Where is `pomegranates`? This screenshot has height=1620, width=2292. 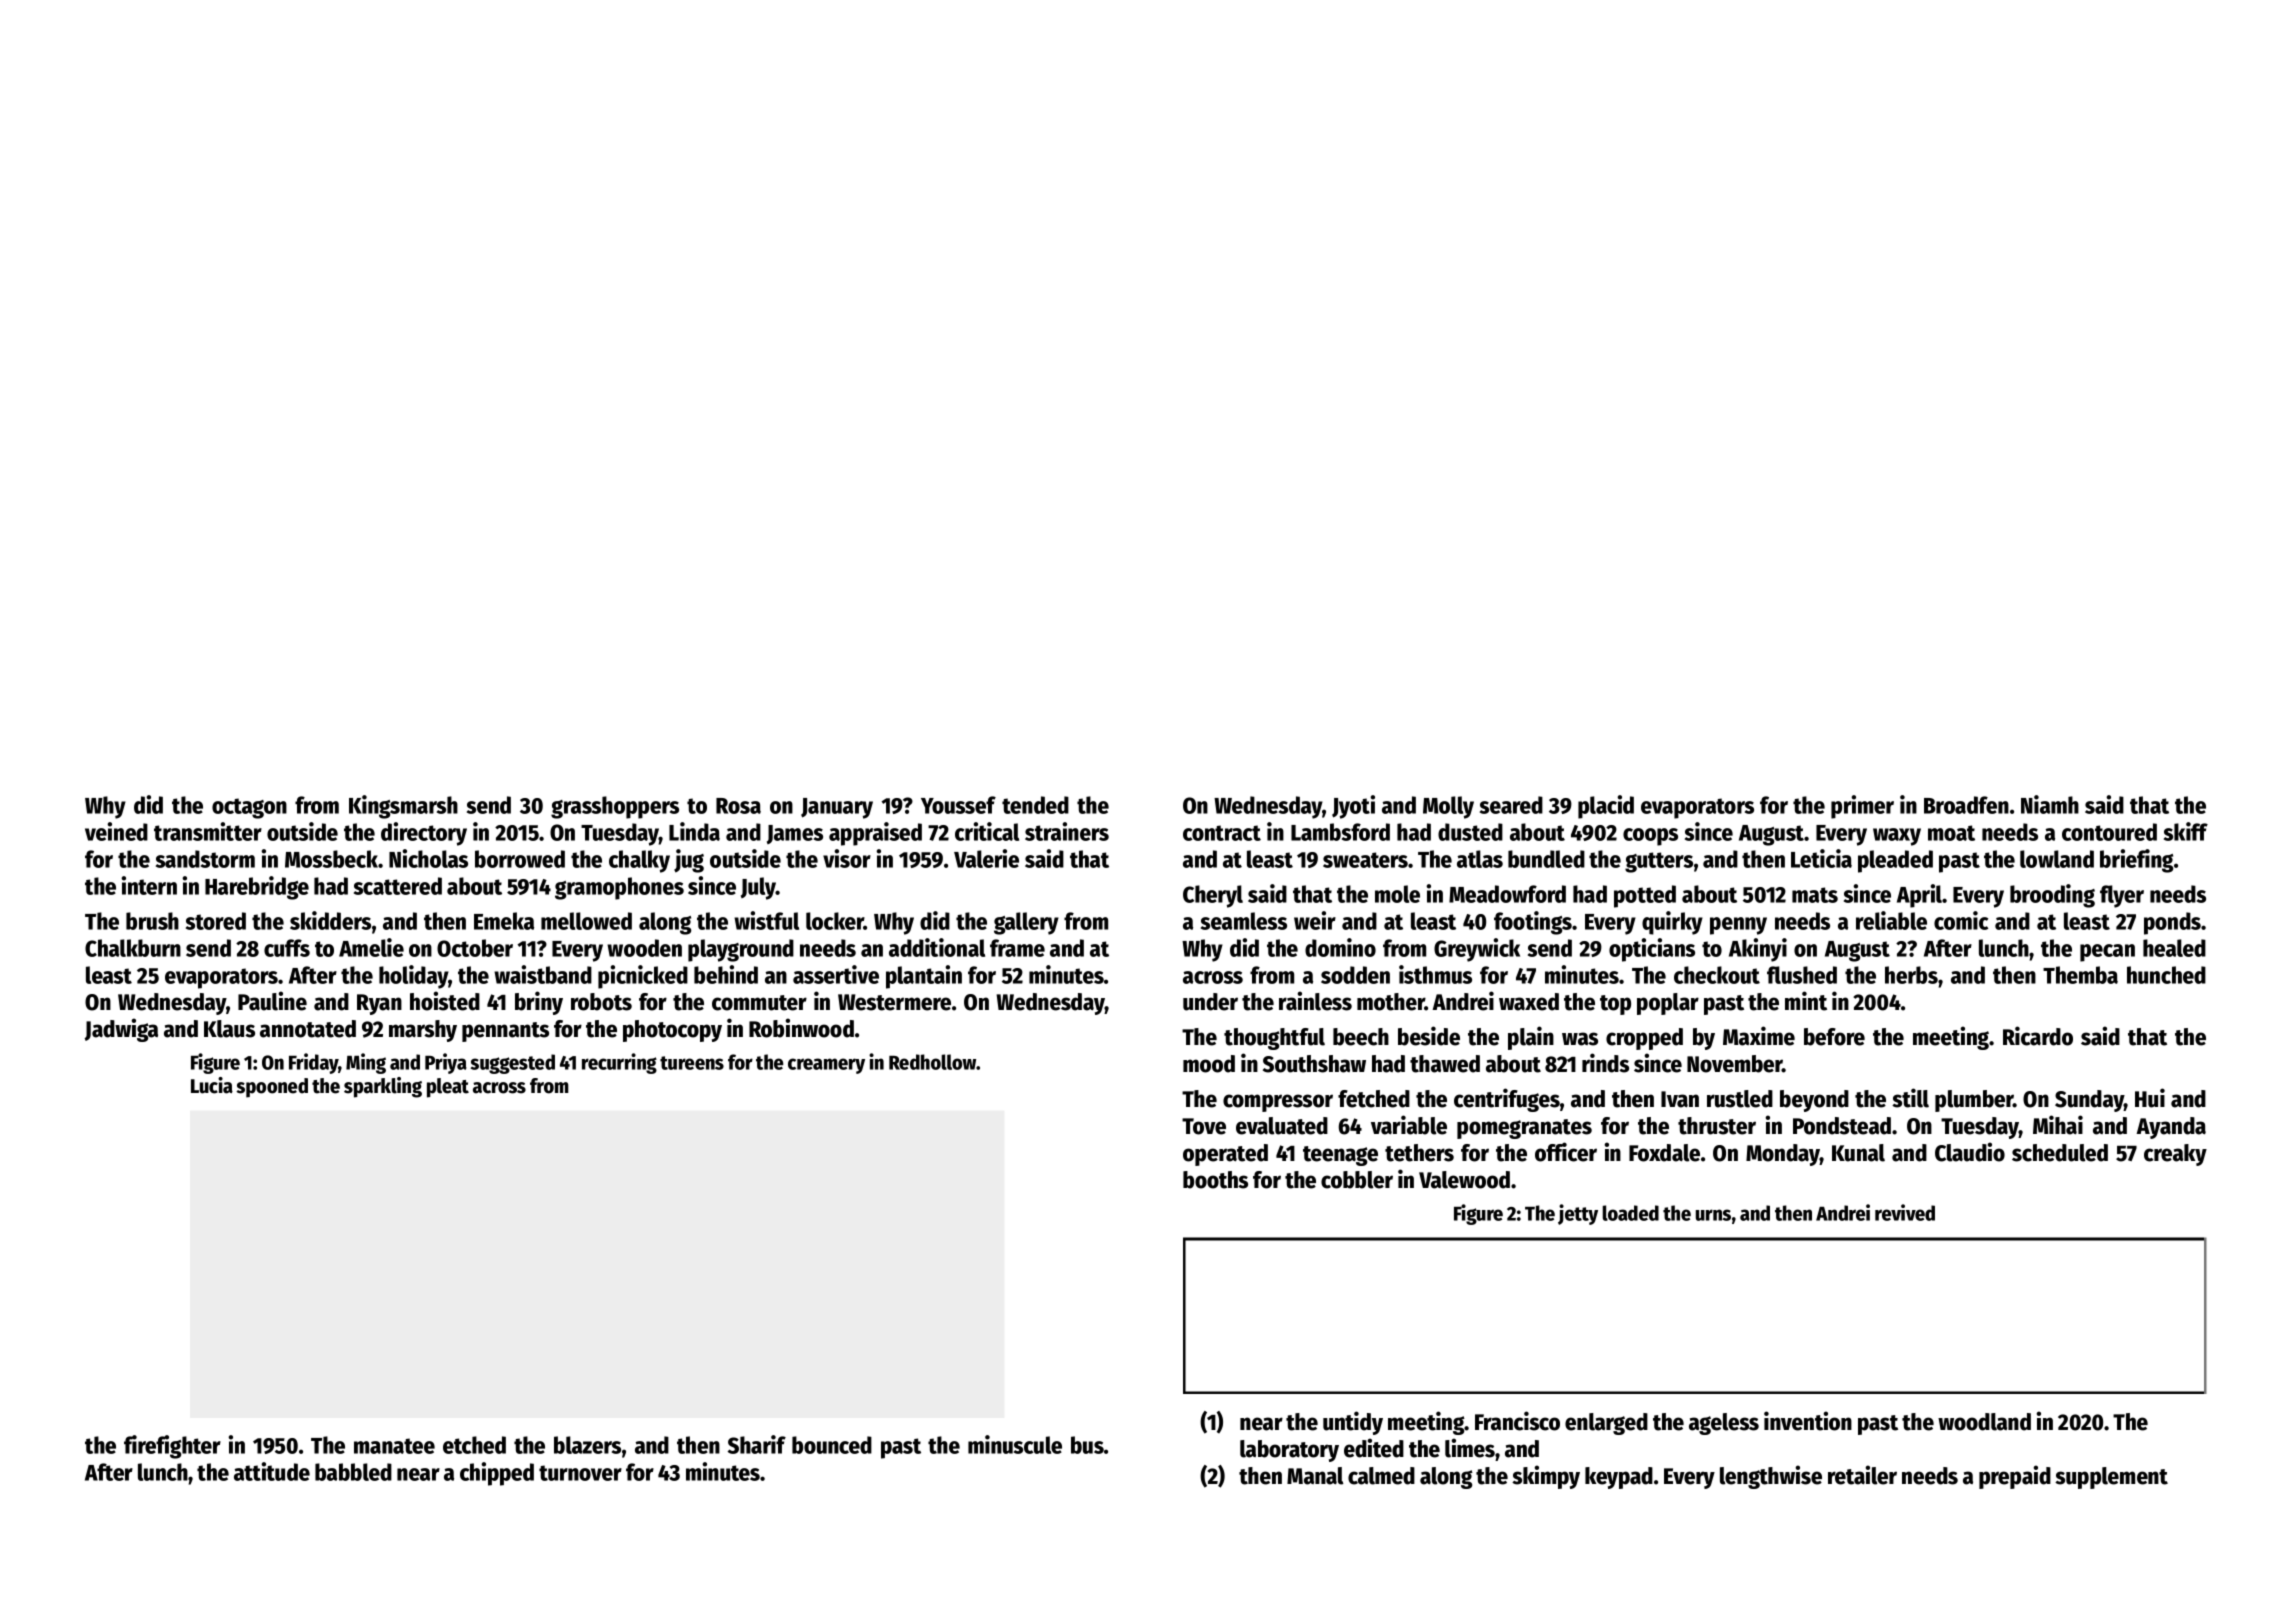
pomegranates is located at coordinates (1524, 1129).
